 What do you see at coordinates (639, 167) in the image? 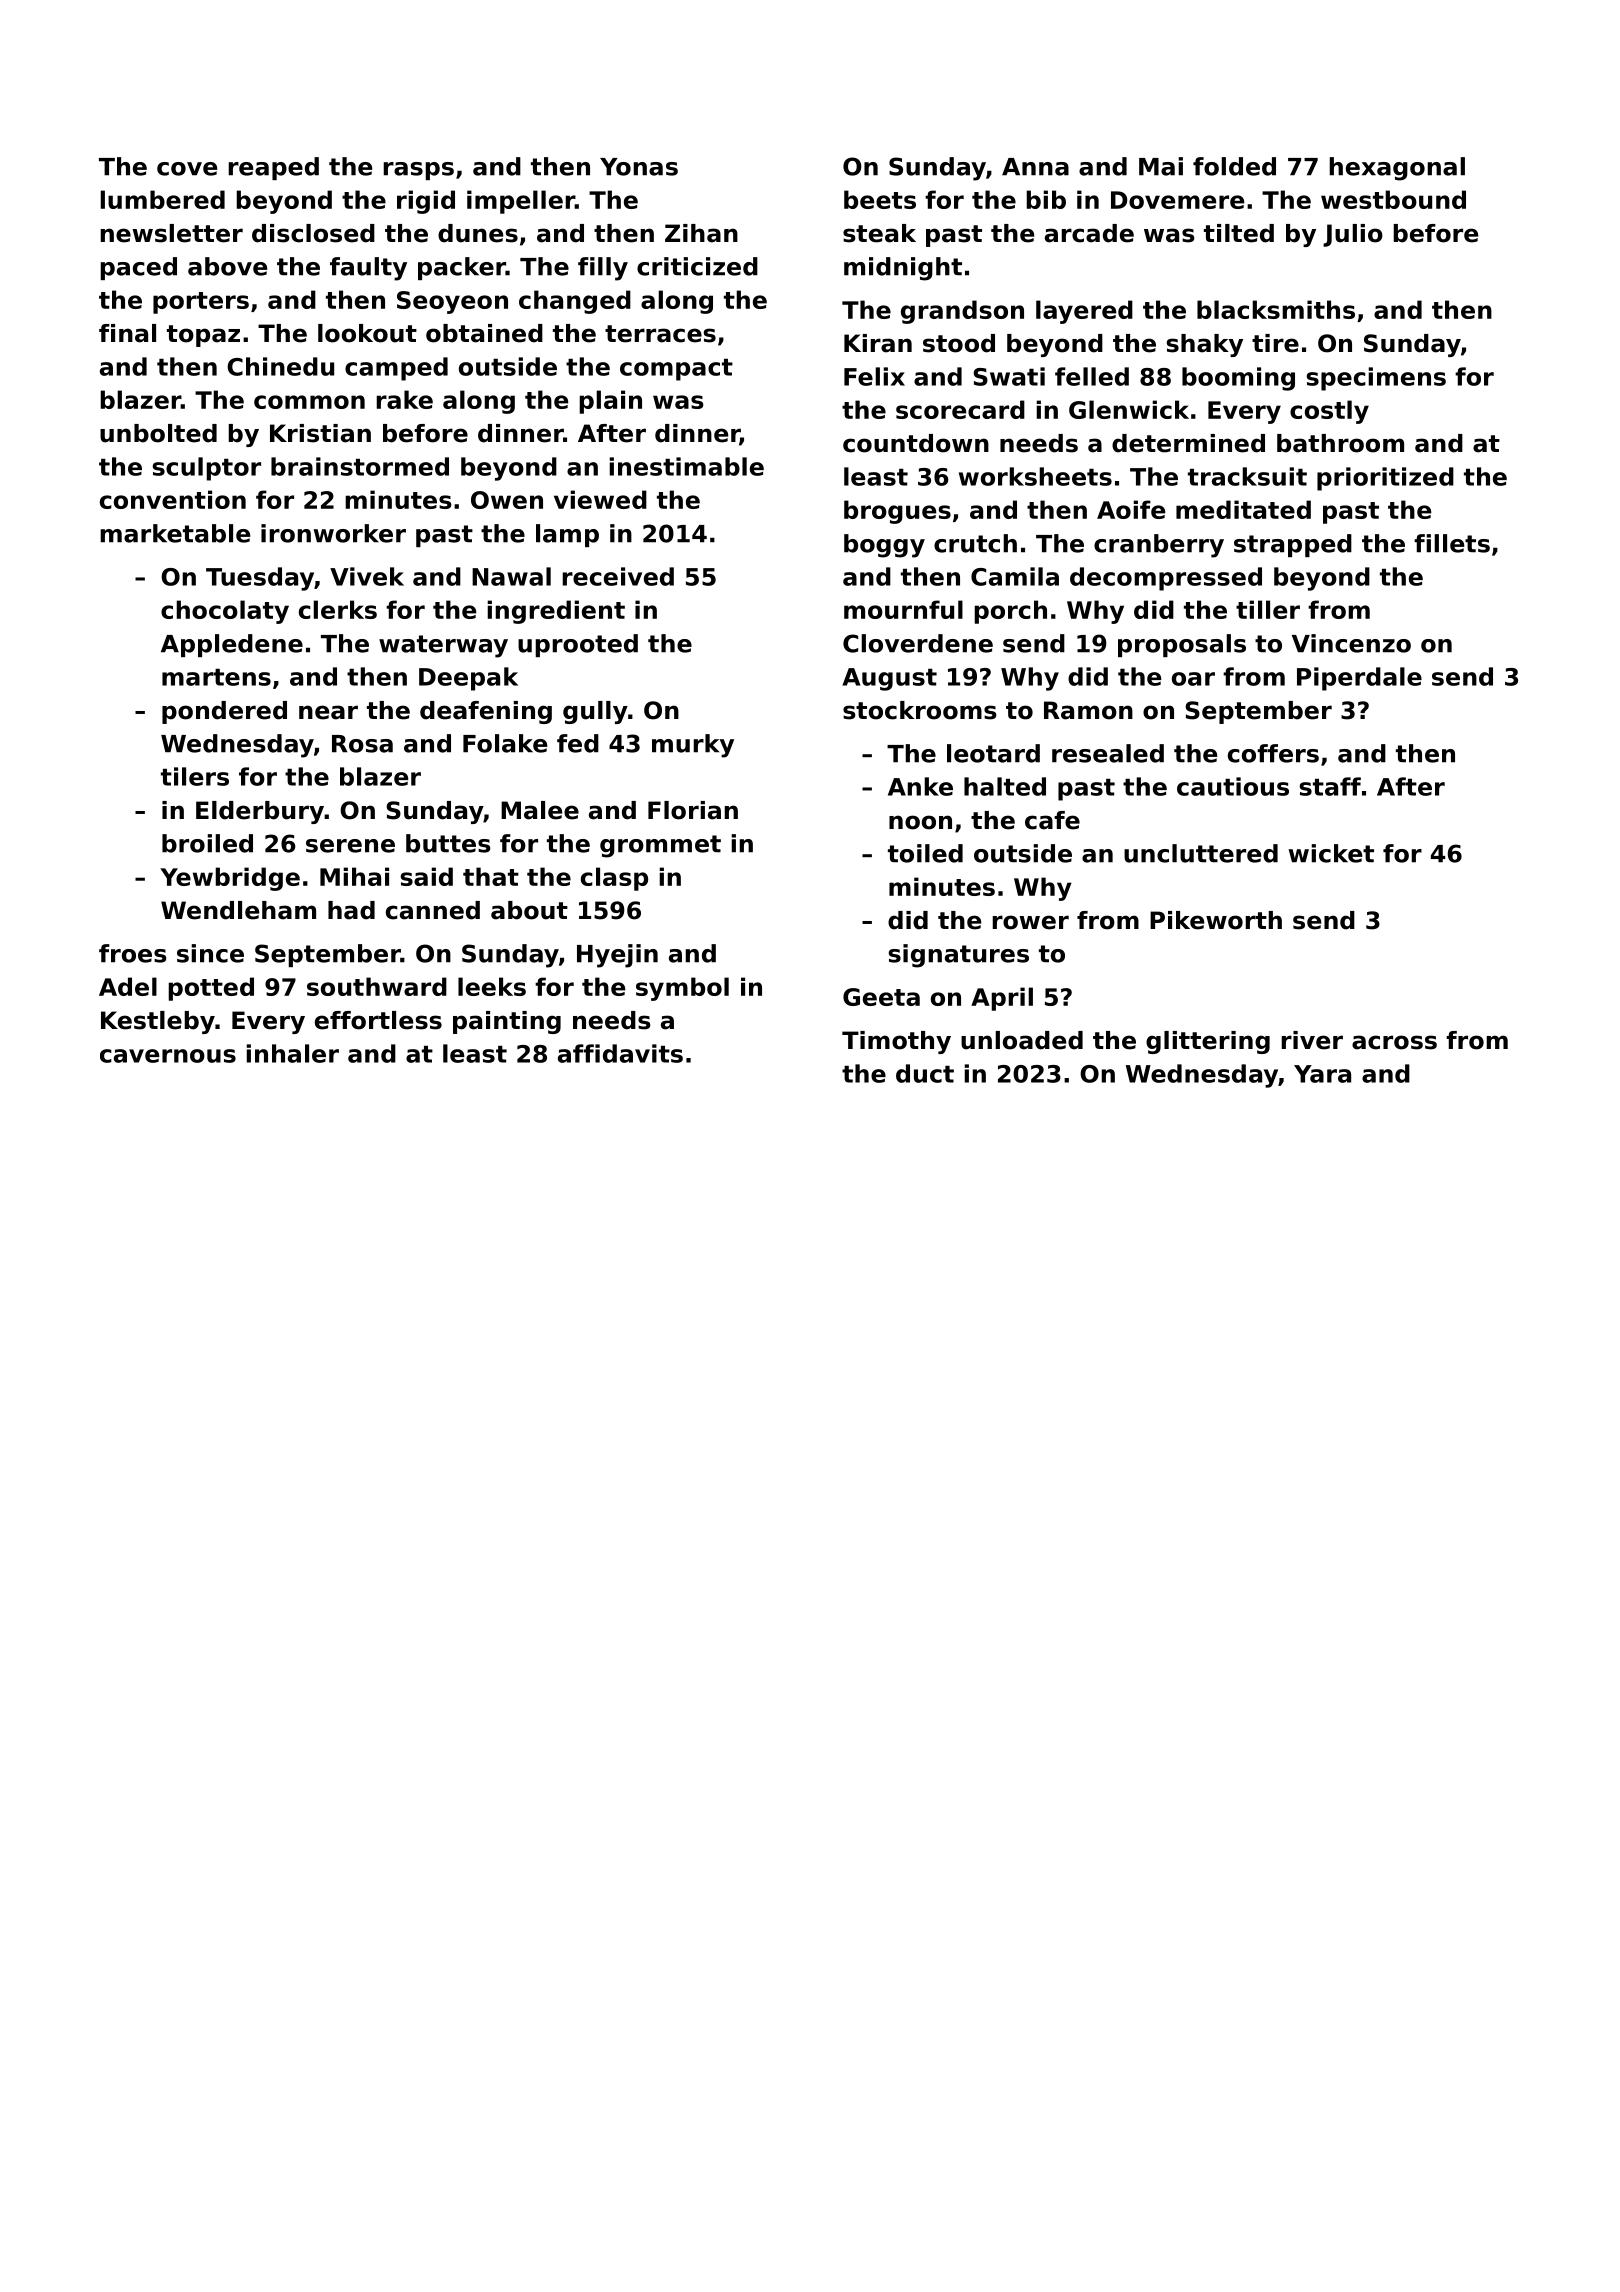
I see `Yonas` at bounding box center [639, 167].
